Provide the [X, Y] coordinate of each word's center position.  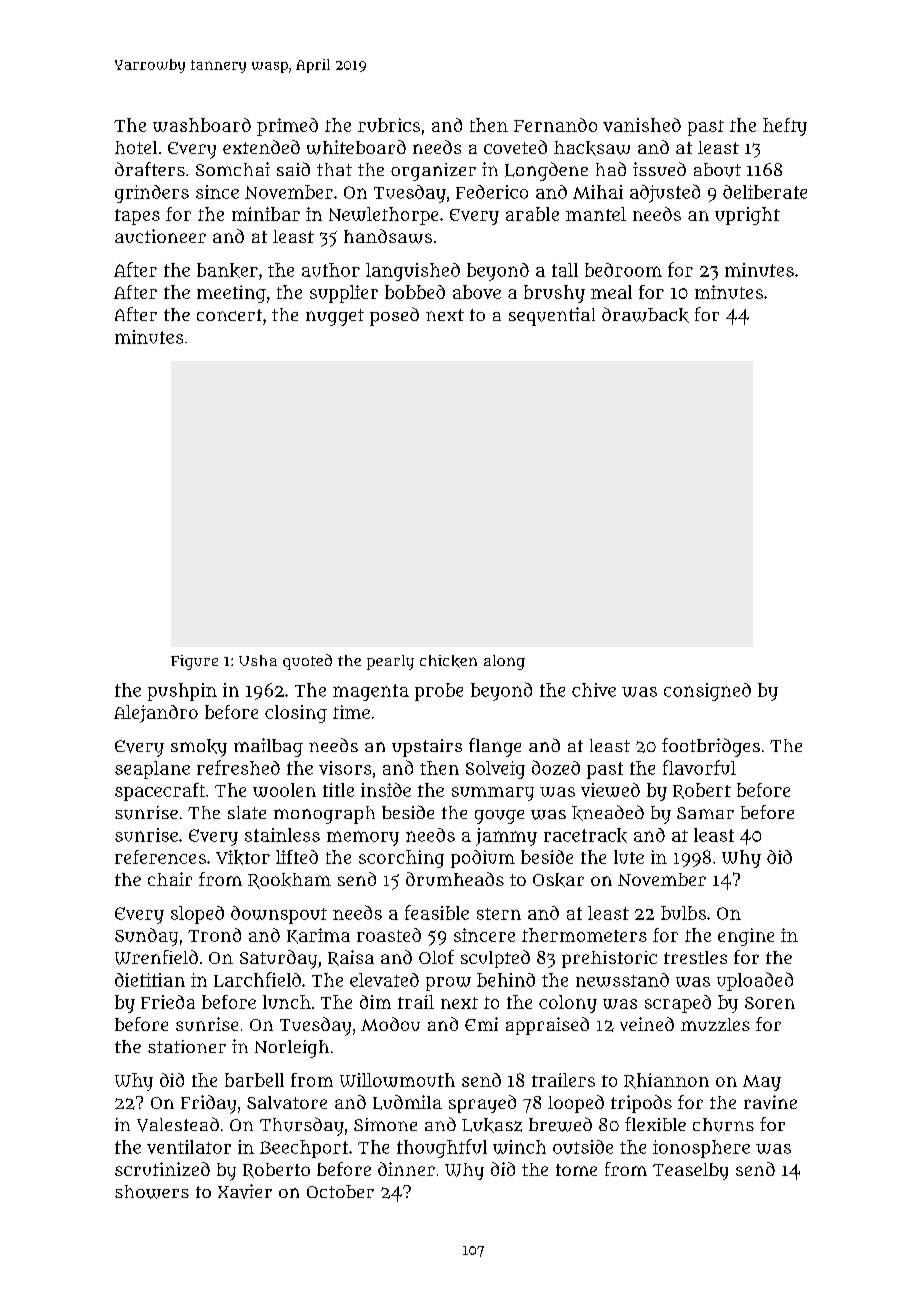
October [340, 1191]
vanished [642, 125]
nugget [335, 317]
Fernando [555, 125]
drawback [645, 315]
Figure [194, 662]
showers [152, 1192]
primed [287, 127]
